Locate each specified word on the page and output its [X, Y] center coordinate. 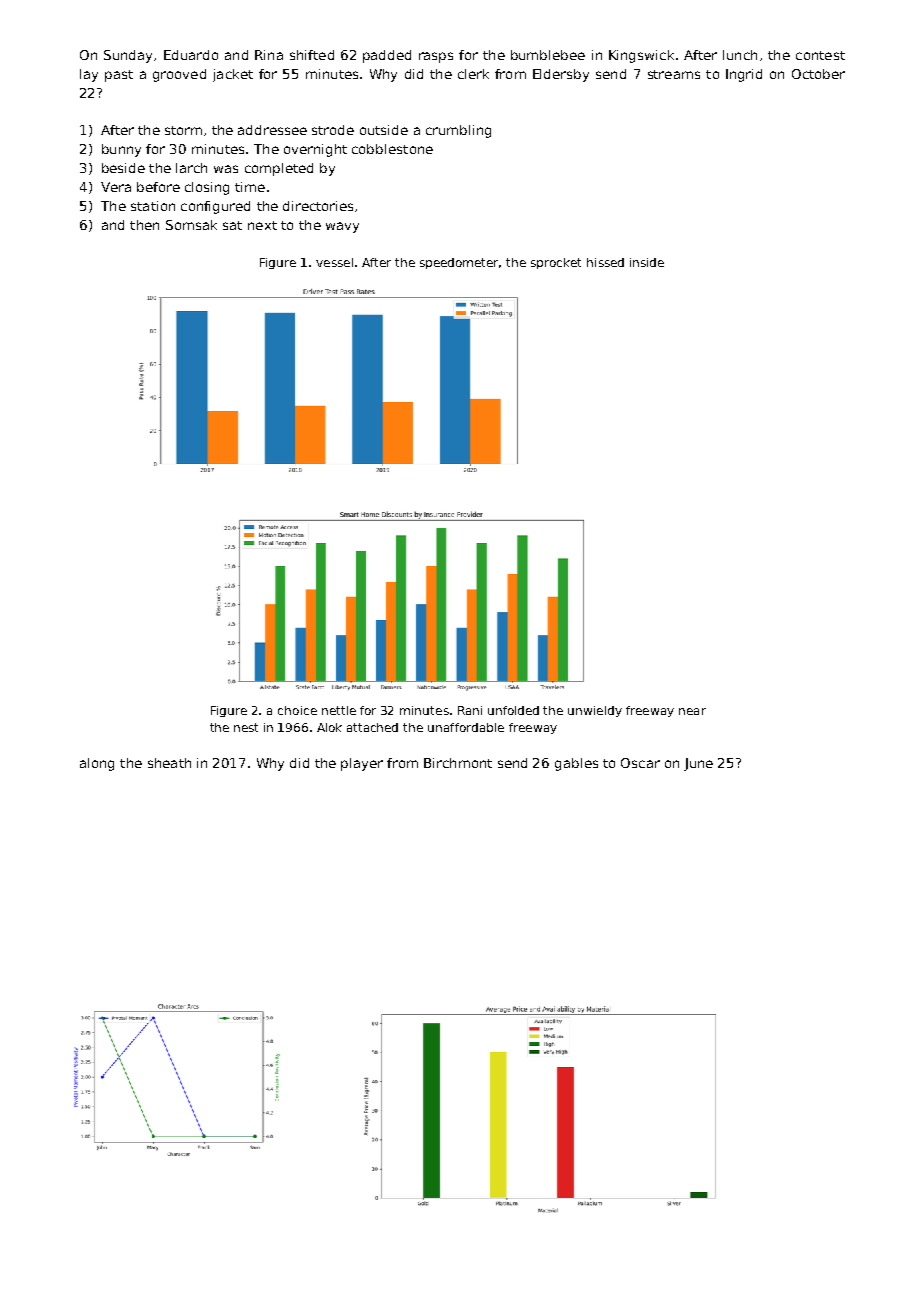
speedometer [460, 263]
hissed [605, 262]
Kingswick [641, 56]
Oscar [640, 763]
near [692, 711]
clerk [473, 74]
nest [246, 727]
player [362, 764]
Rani [470, 710]
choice [297, 710]
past [119, 76]
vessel [334, 262]
